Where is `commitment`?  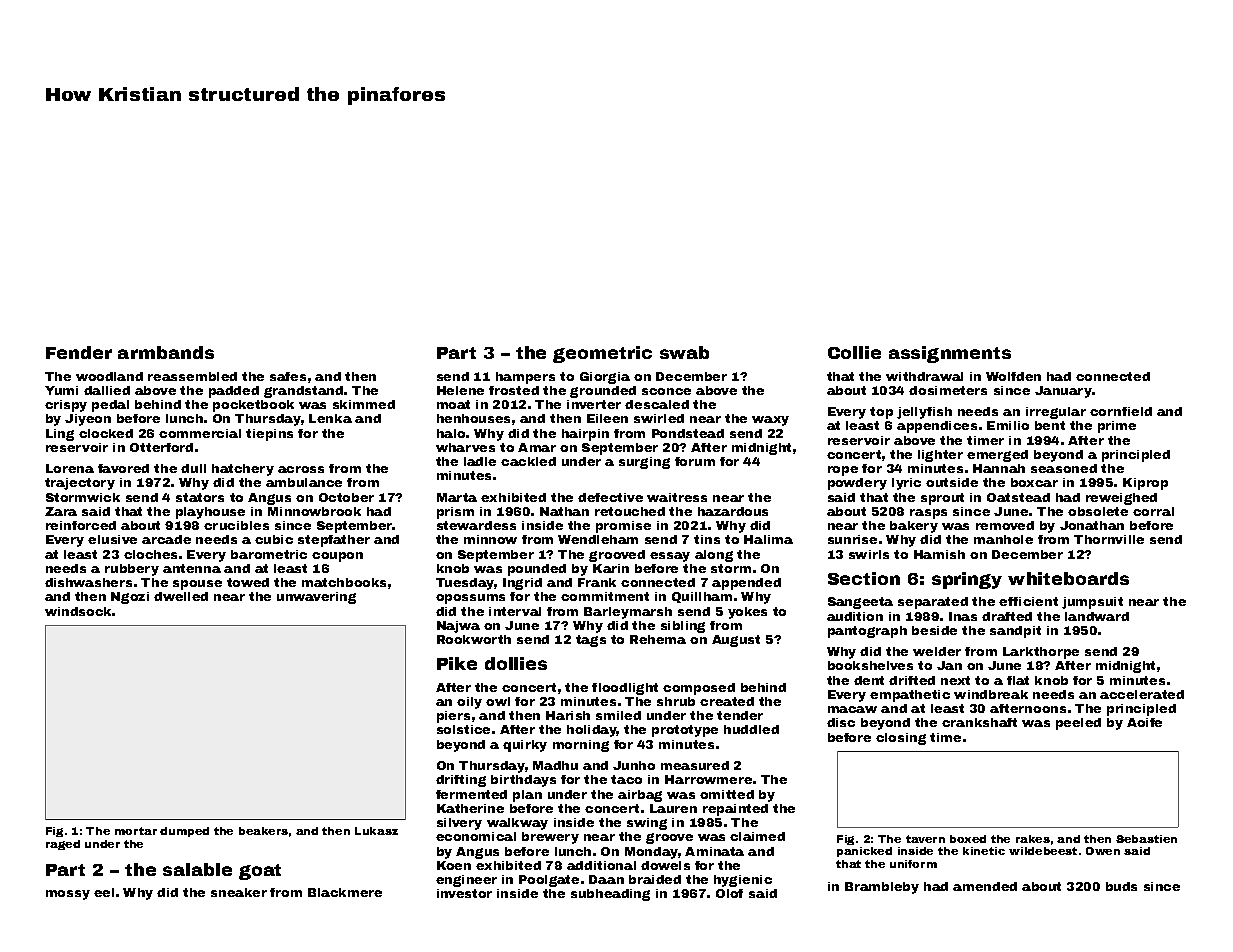 commitment is located at coordinates (605, 596).
